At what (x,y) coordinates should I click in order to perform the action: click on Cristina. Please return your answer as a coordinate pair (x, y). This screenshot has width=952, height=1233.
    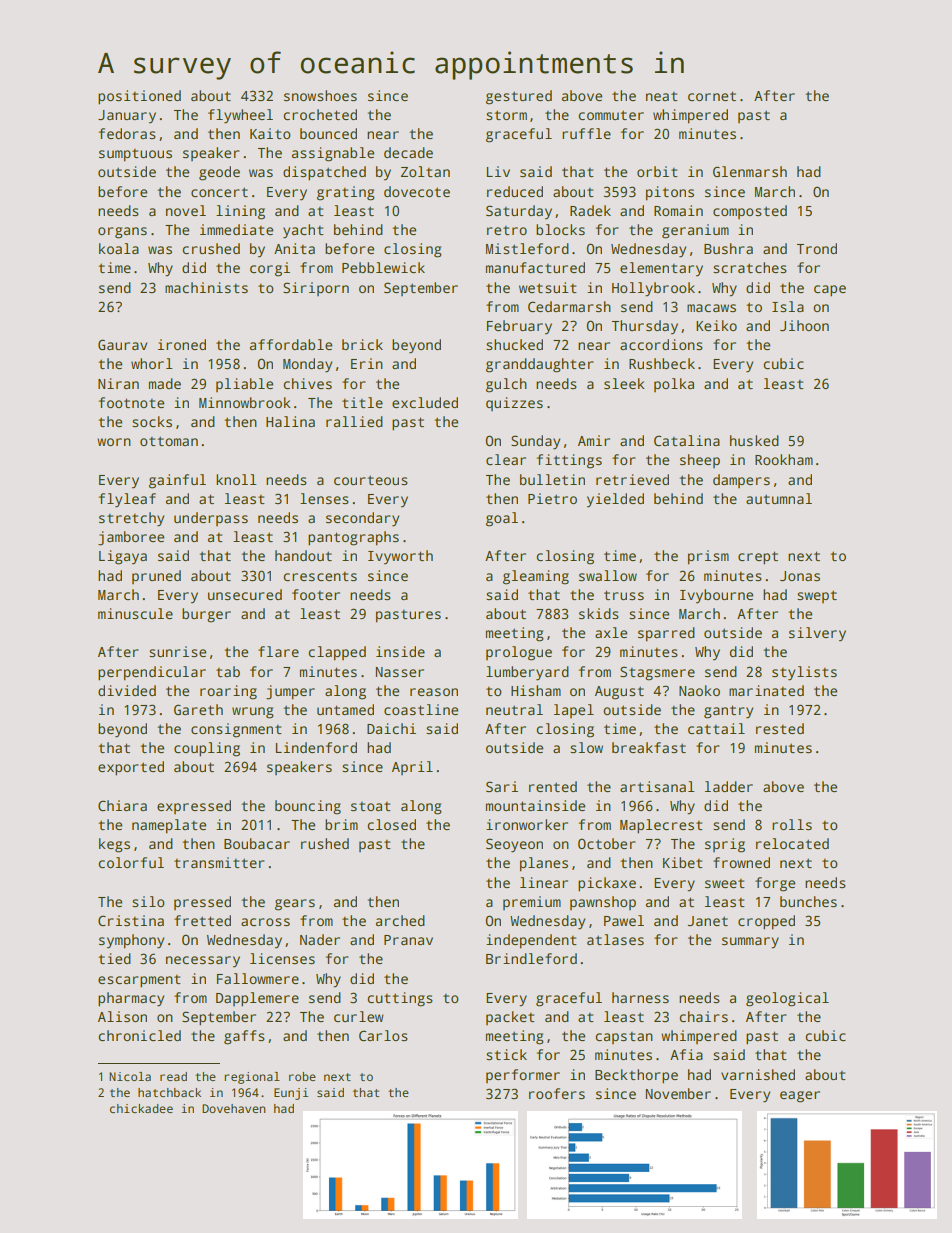
    Looking at the image, I should click on (131, 920).
